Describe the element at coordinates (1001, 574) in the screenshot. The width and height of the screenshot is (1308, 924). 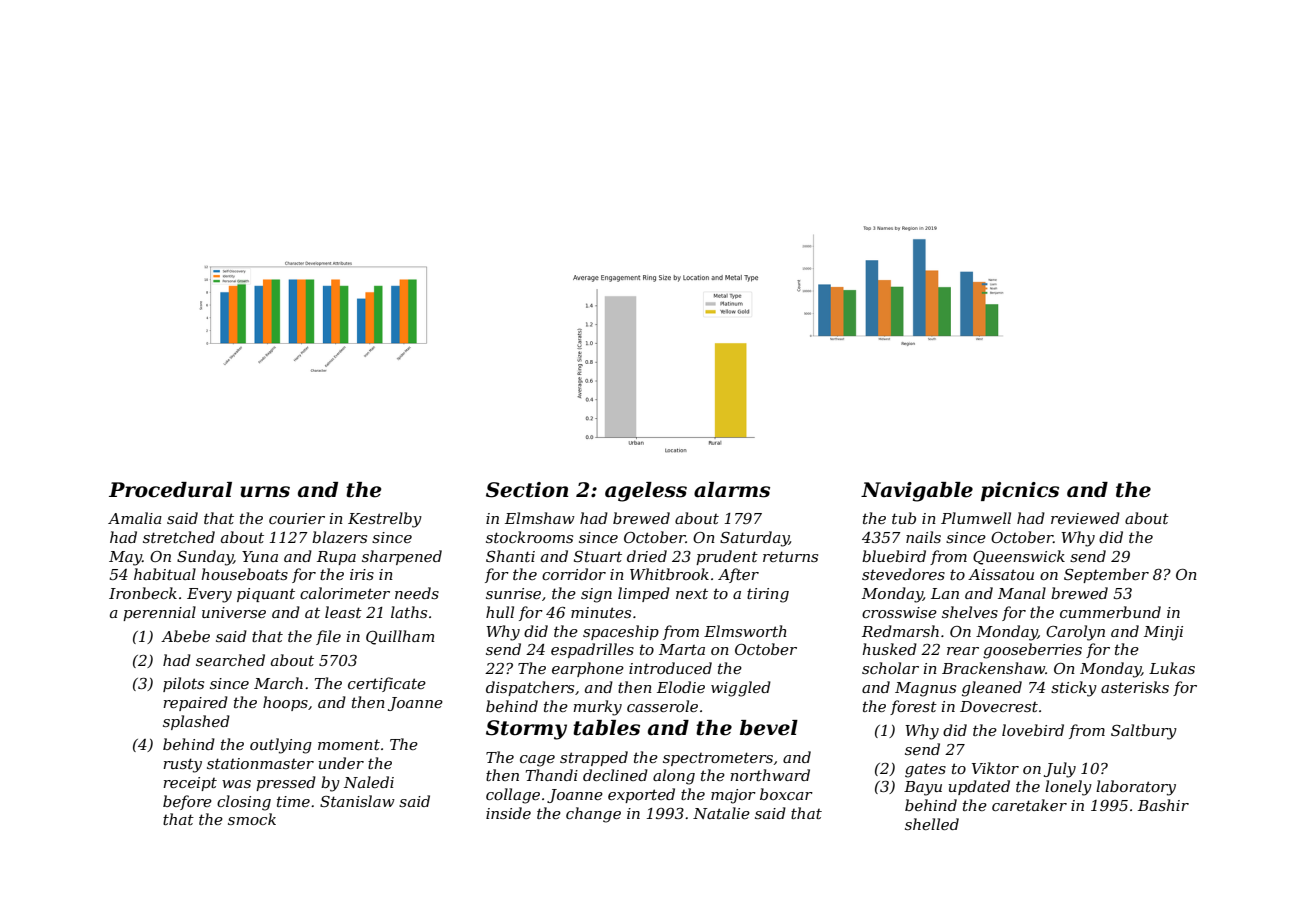
I see `Aissatou` at that location.
